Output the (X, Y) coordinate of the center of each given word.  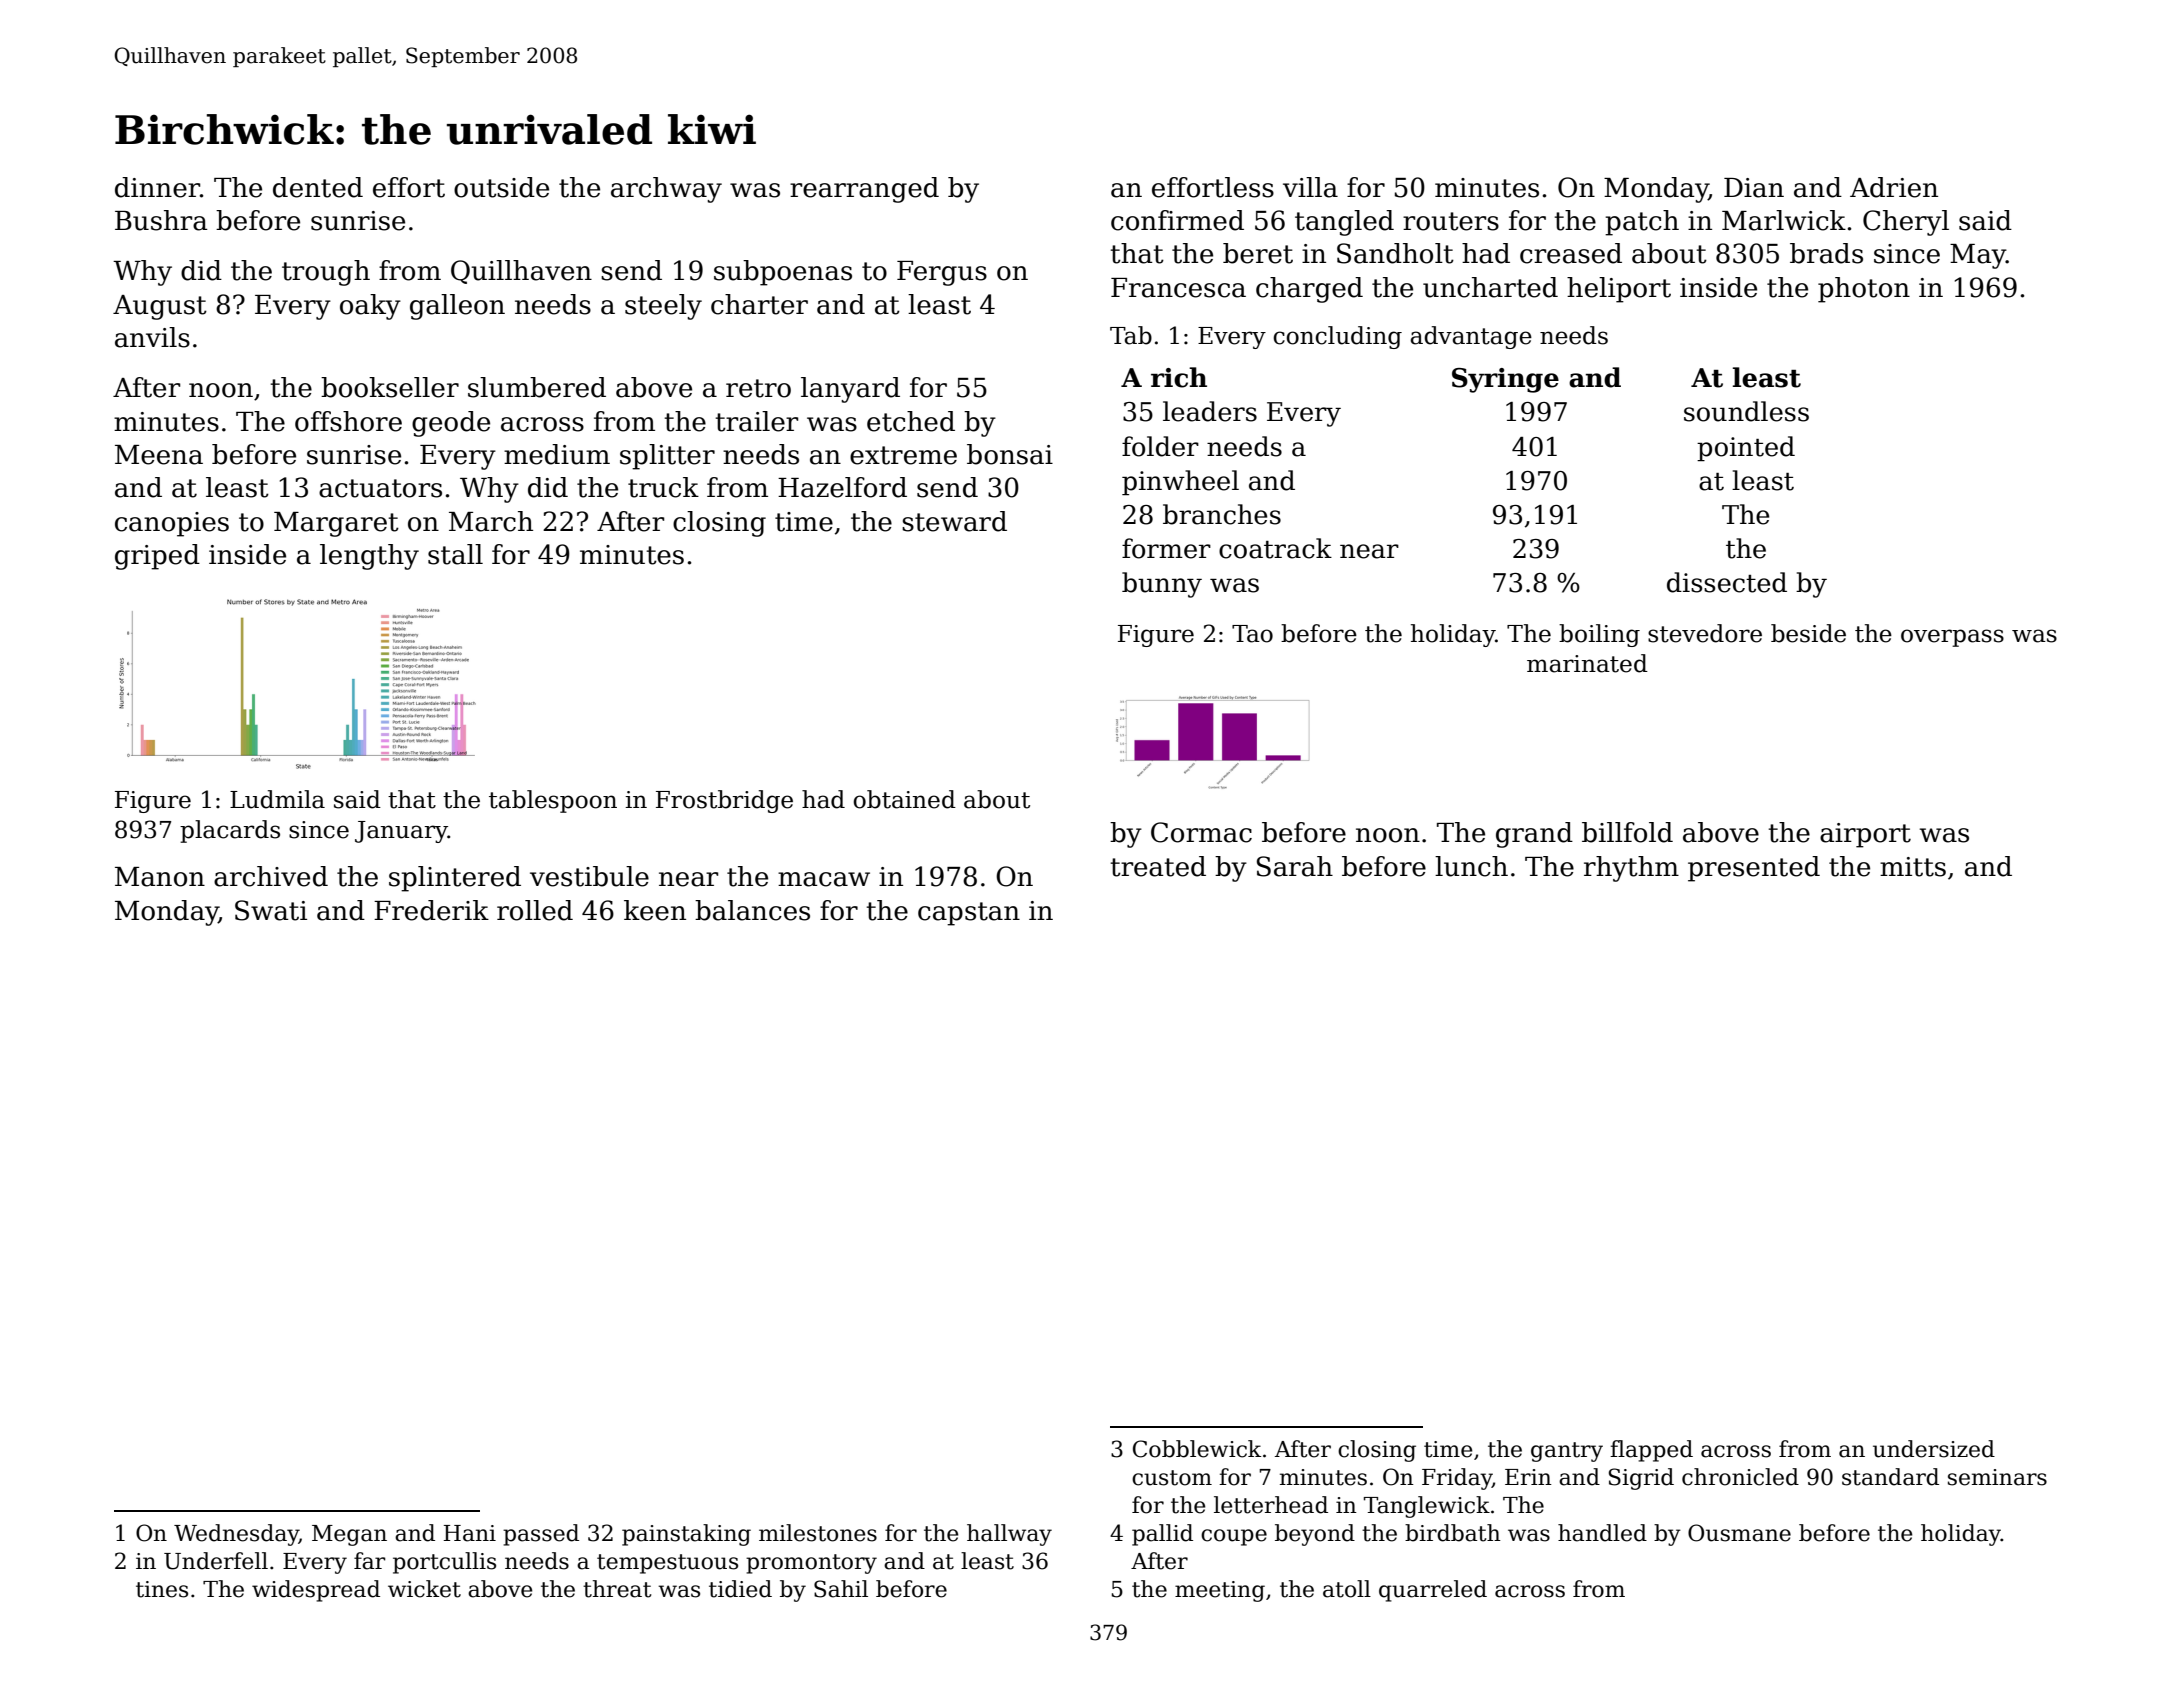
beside (1808, 633)
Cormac (1201, 832)
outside (501, 187)
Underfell (216, 1561)
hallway (1009, 1535)
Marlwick (1784, 220)
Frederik (431, 910)
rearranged (864, 190)
